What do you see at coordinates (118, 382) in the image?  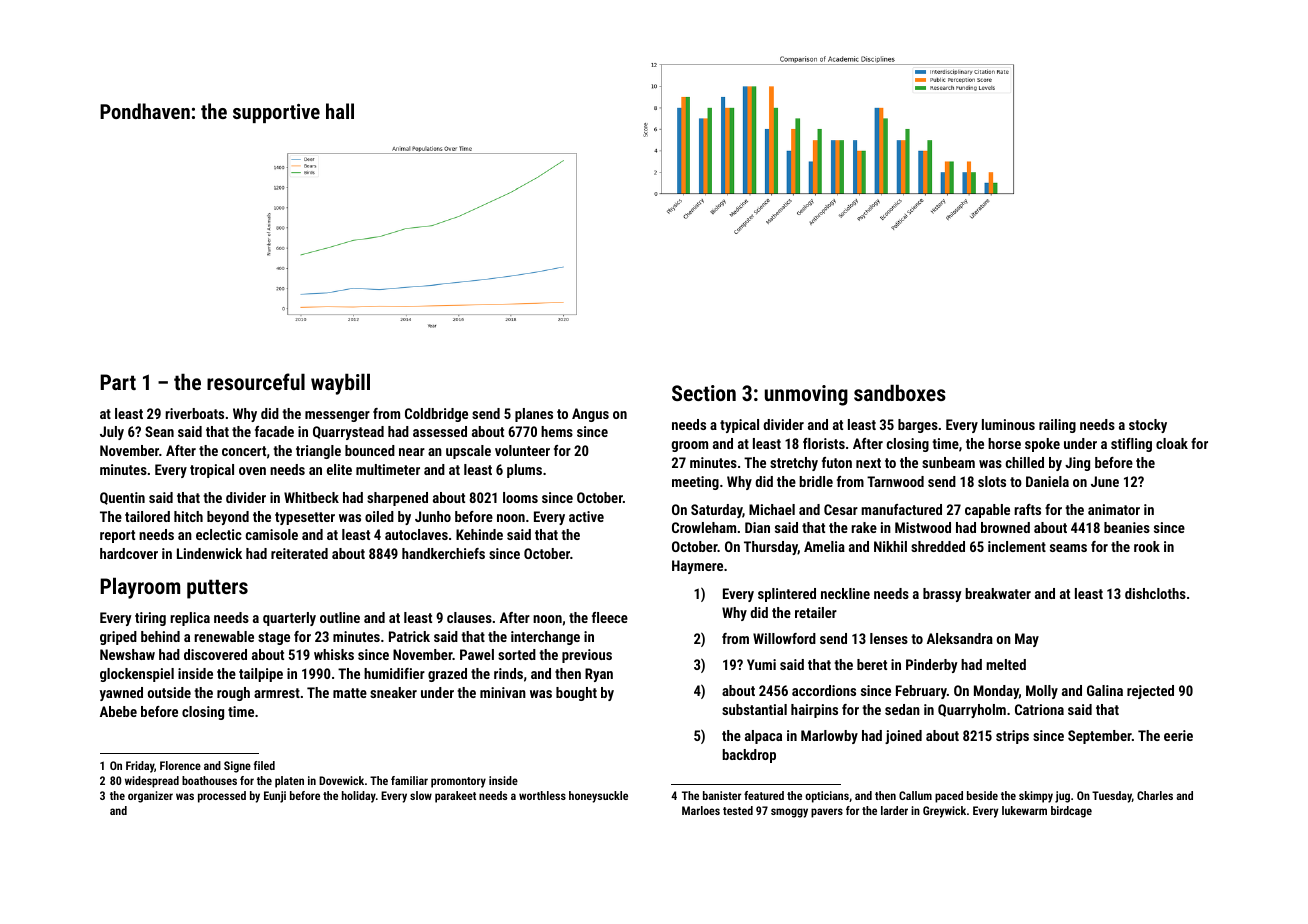 I see `Part` at bounding box center [118, 382].
